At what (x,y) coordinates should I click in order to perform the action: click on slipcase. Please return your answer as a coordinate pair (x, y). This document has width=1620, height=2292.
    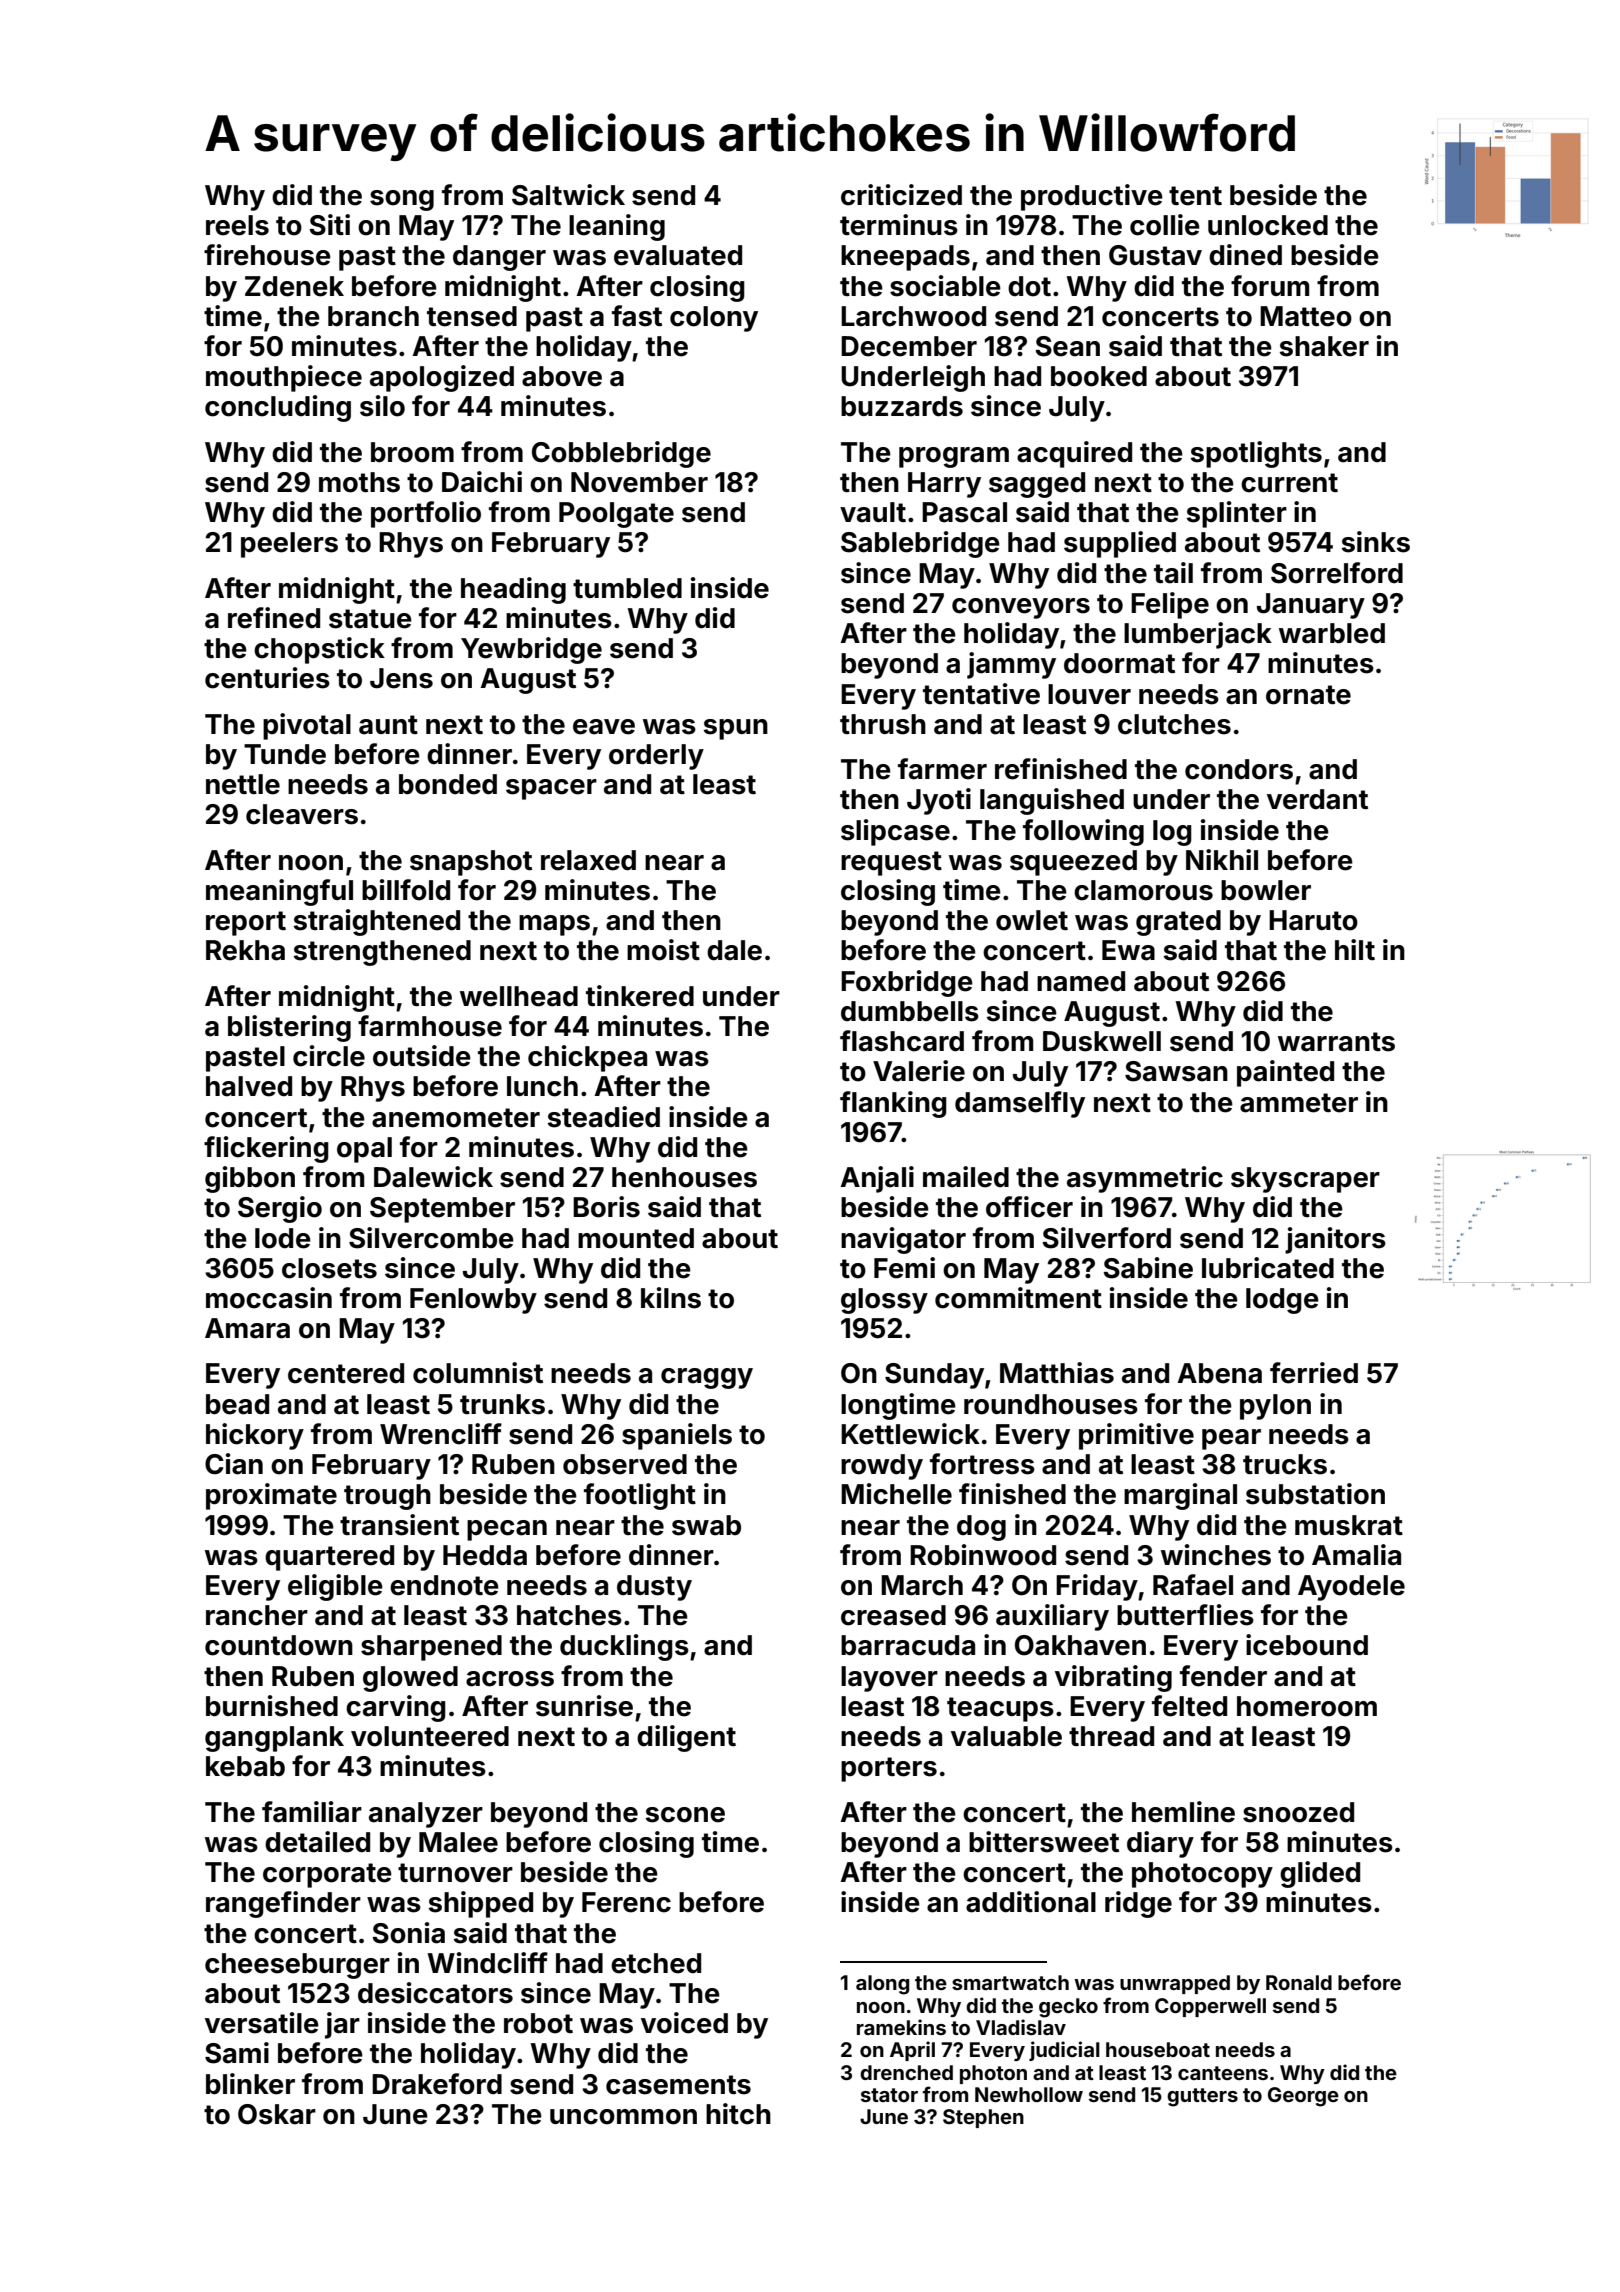
    Looking at the image, I should click on (895, 832).
